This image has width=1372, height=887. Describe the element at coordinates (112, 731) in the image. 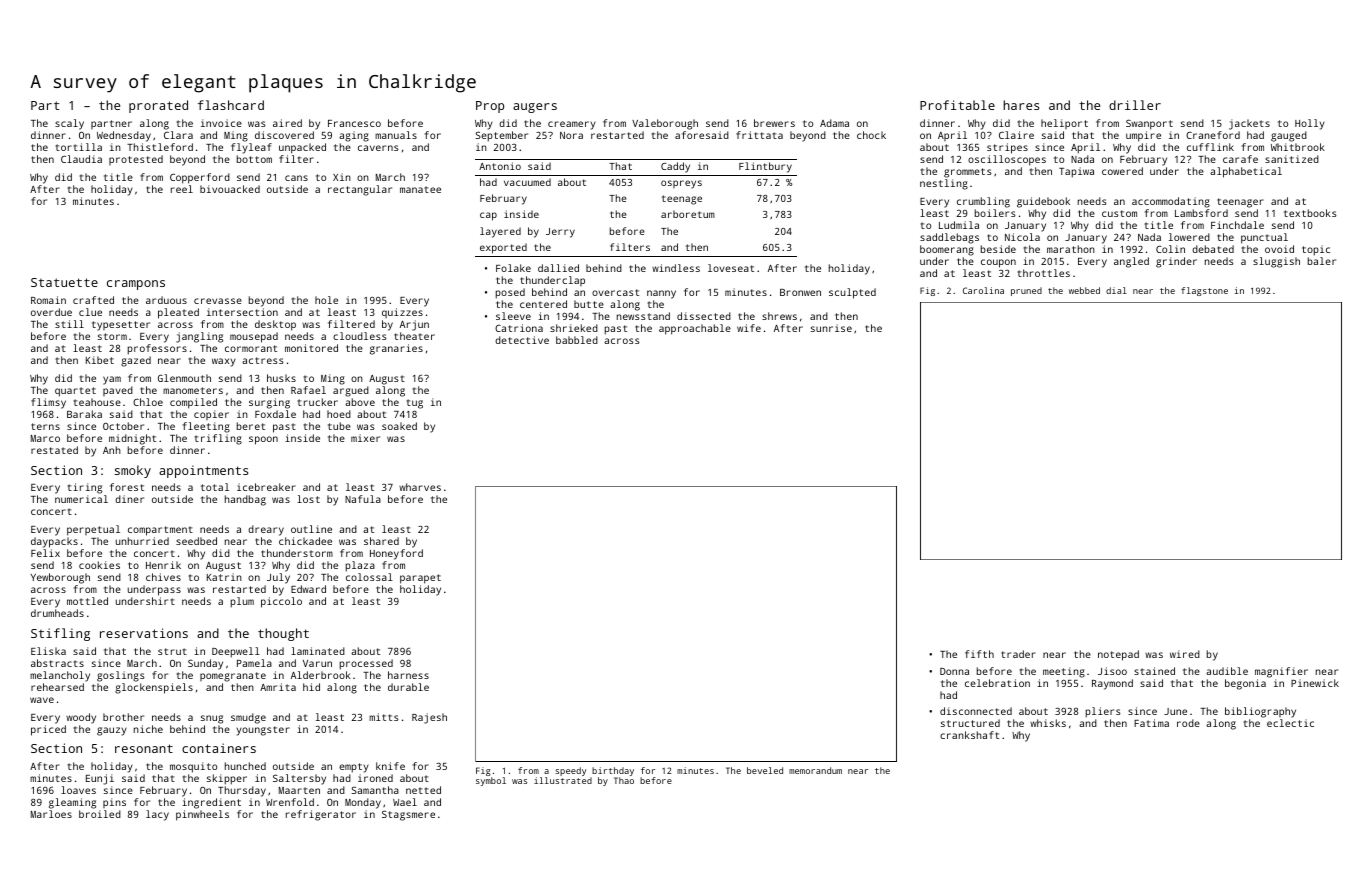

I see `gauzy` at that location.
